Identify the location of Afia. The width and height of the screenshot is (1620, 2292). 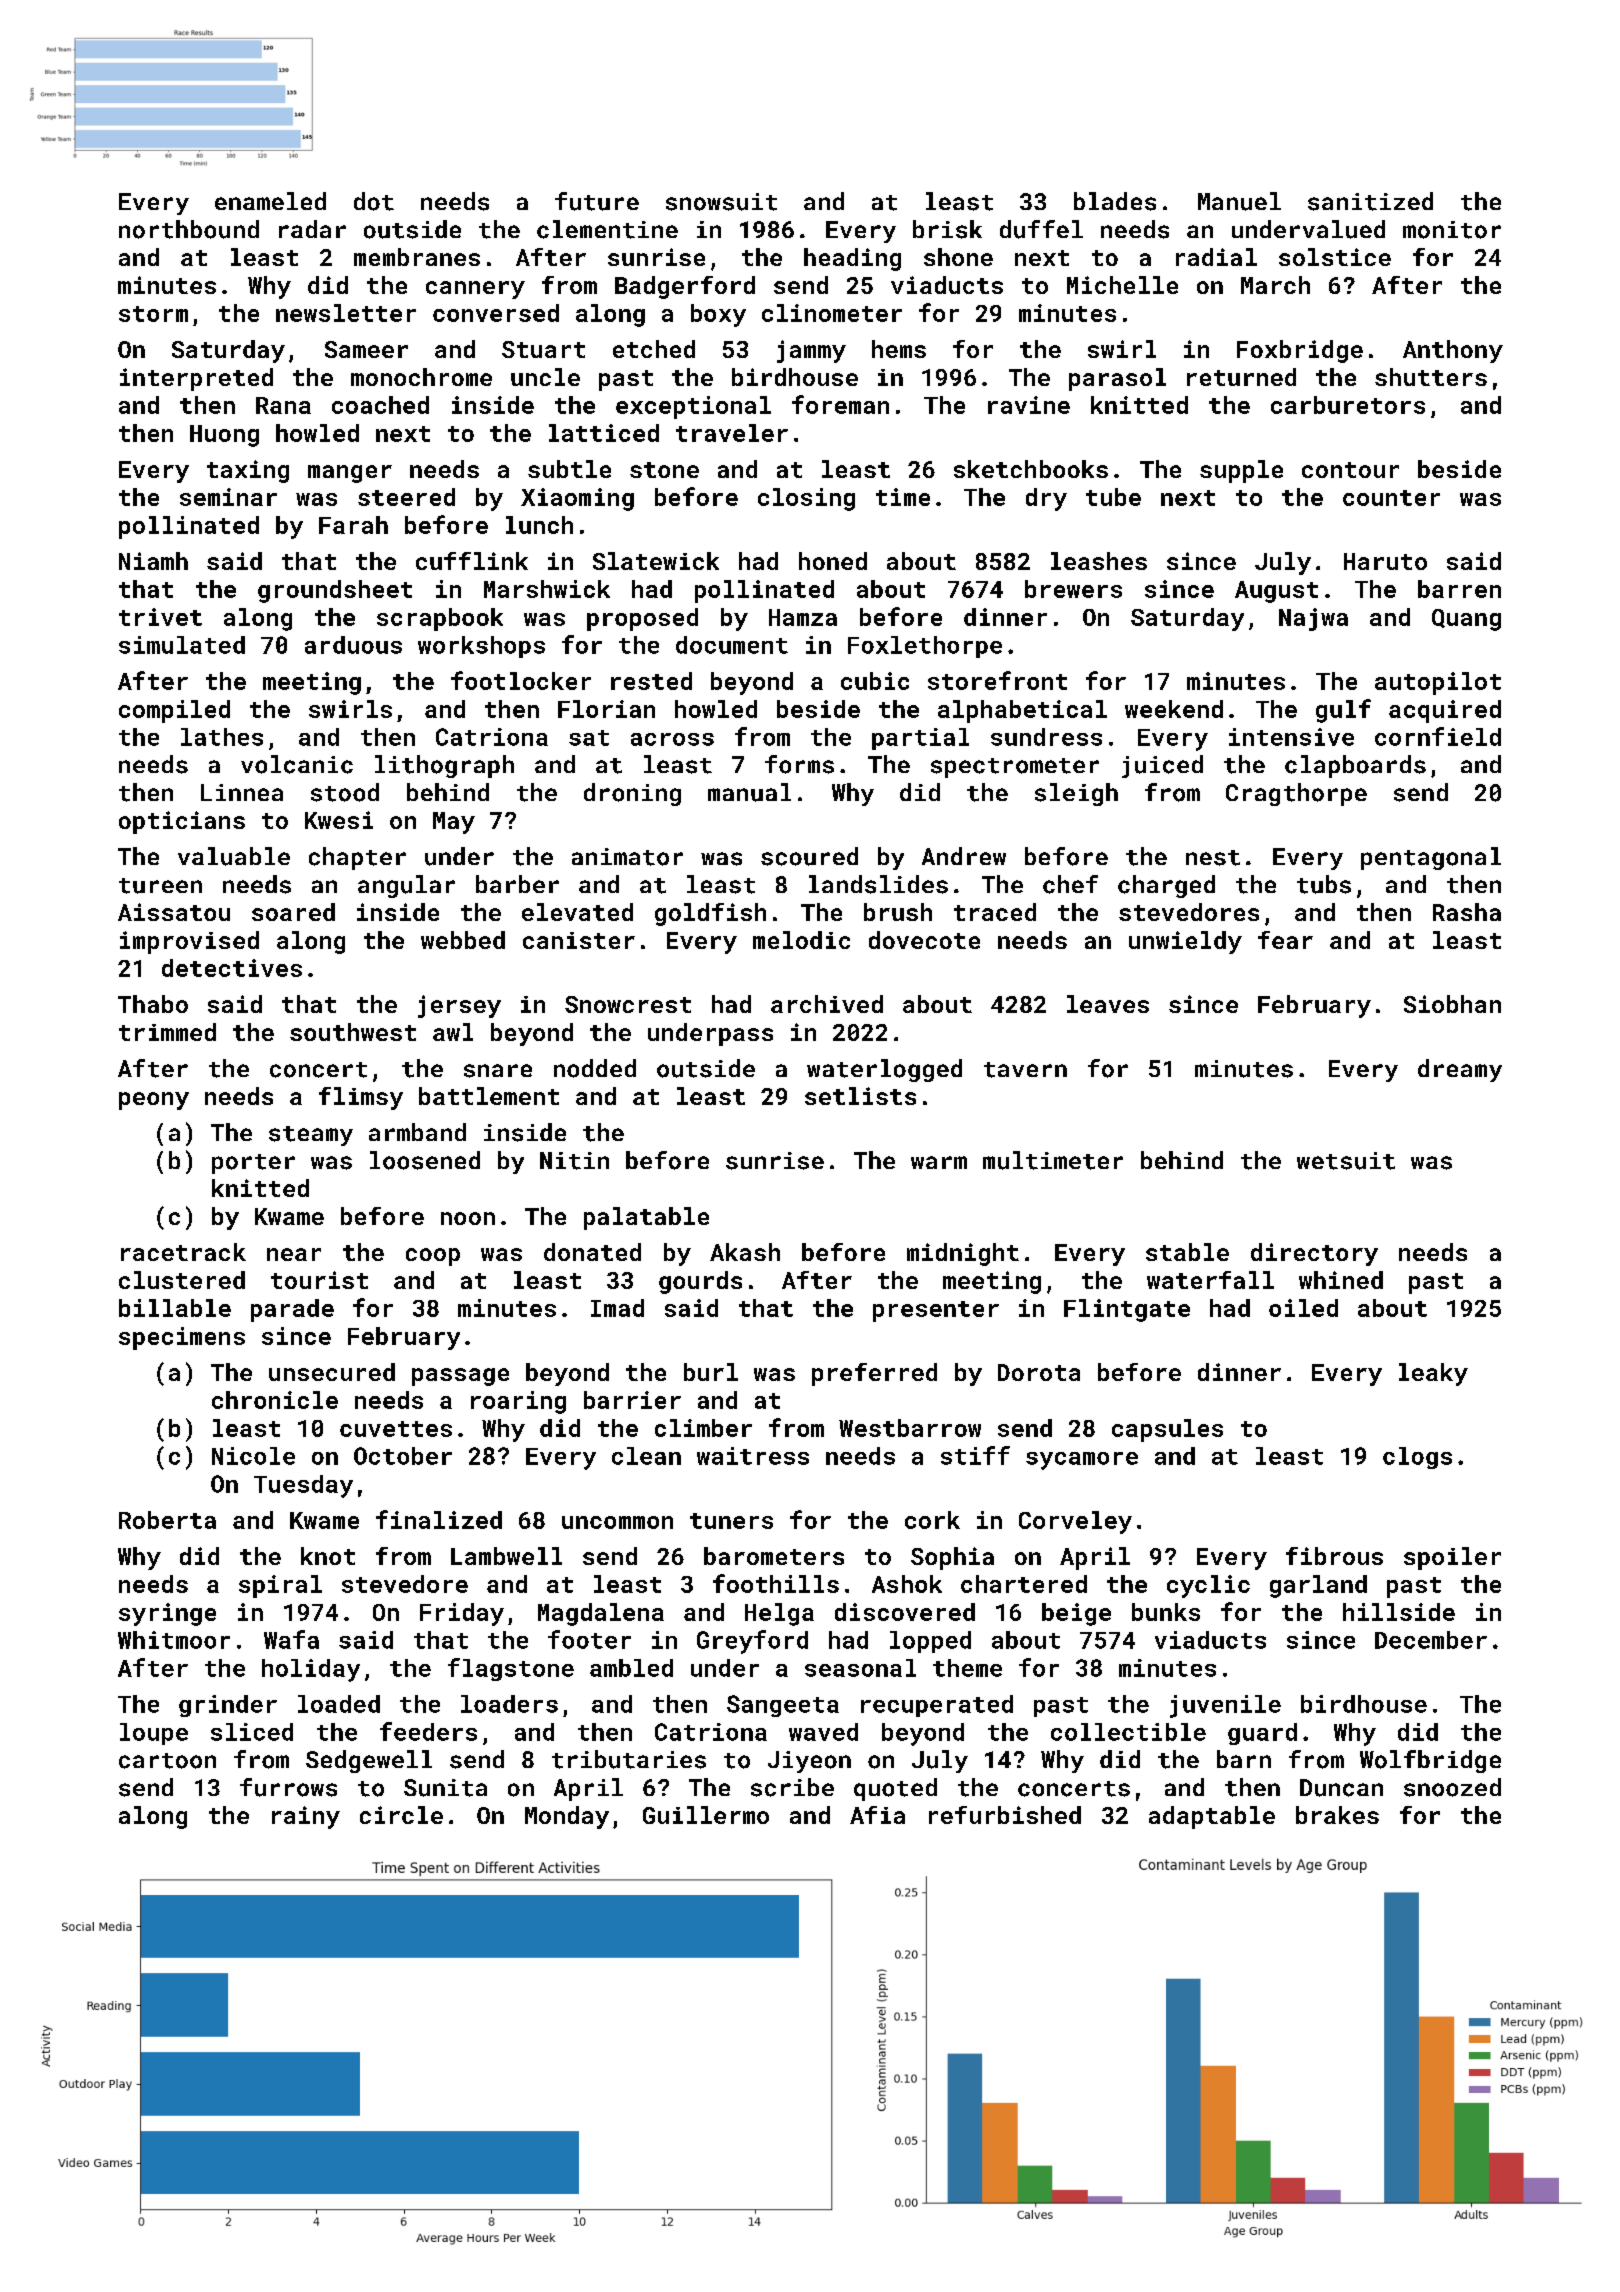
(877, 1815).
